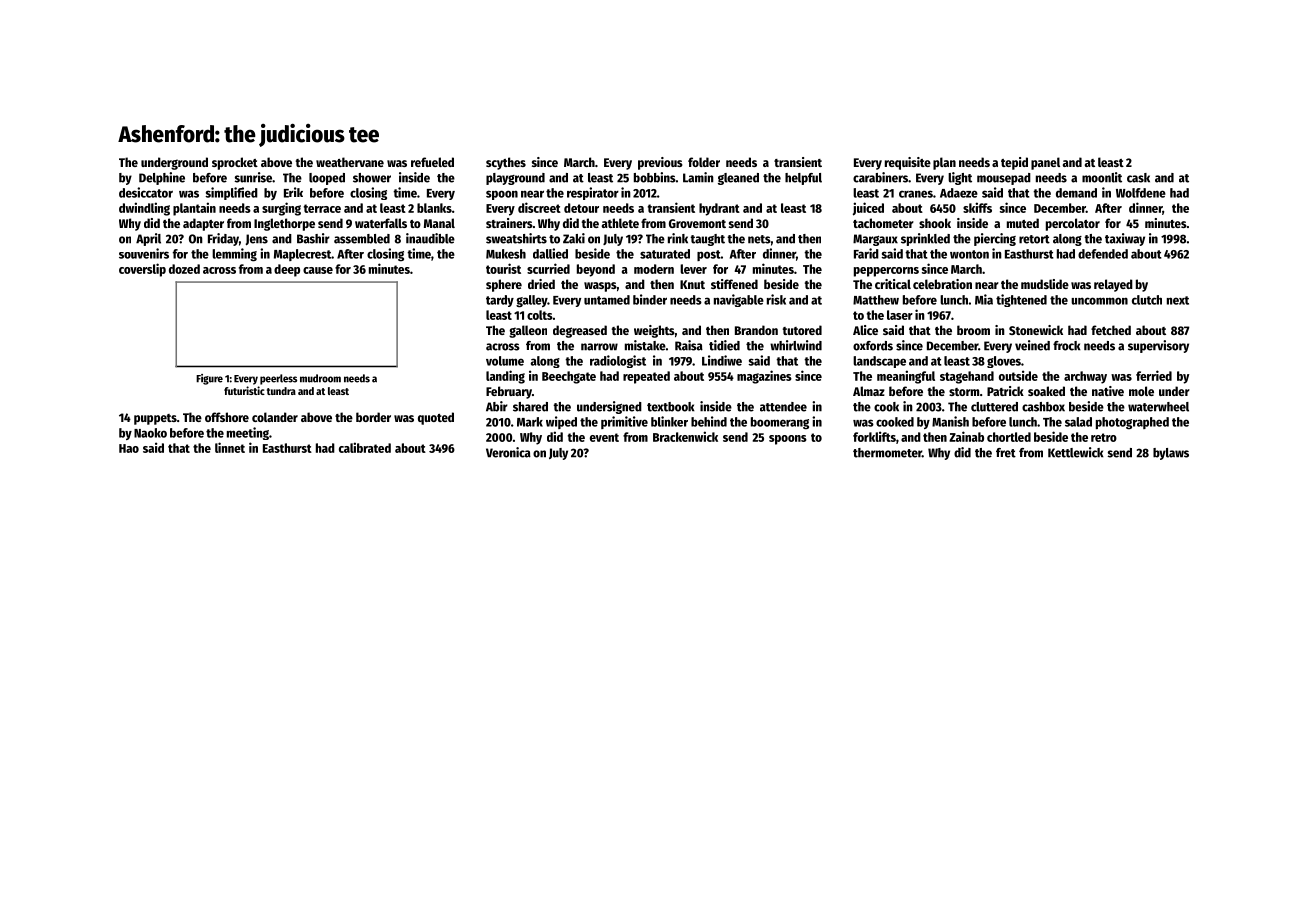 This page has height=924, width=1308. What do you see at coordinates (508, 452) in the page?
I see `Veronica` at bounding box center [508, 452].
